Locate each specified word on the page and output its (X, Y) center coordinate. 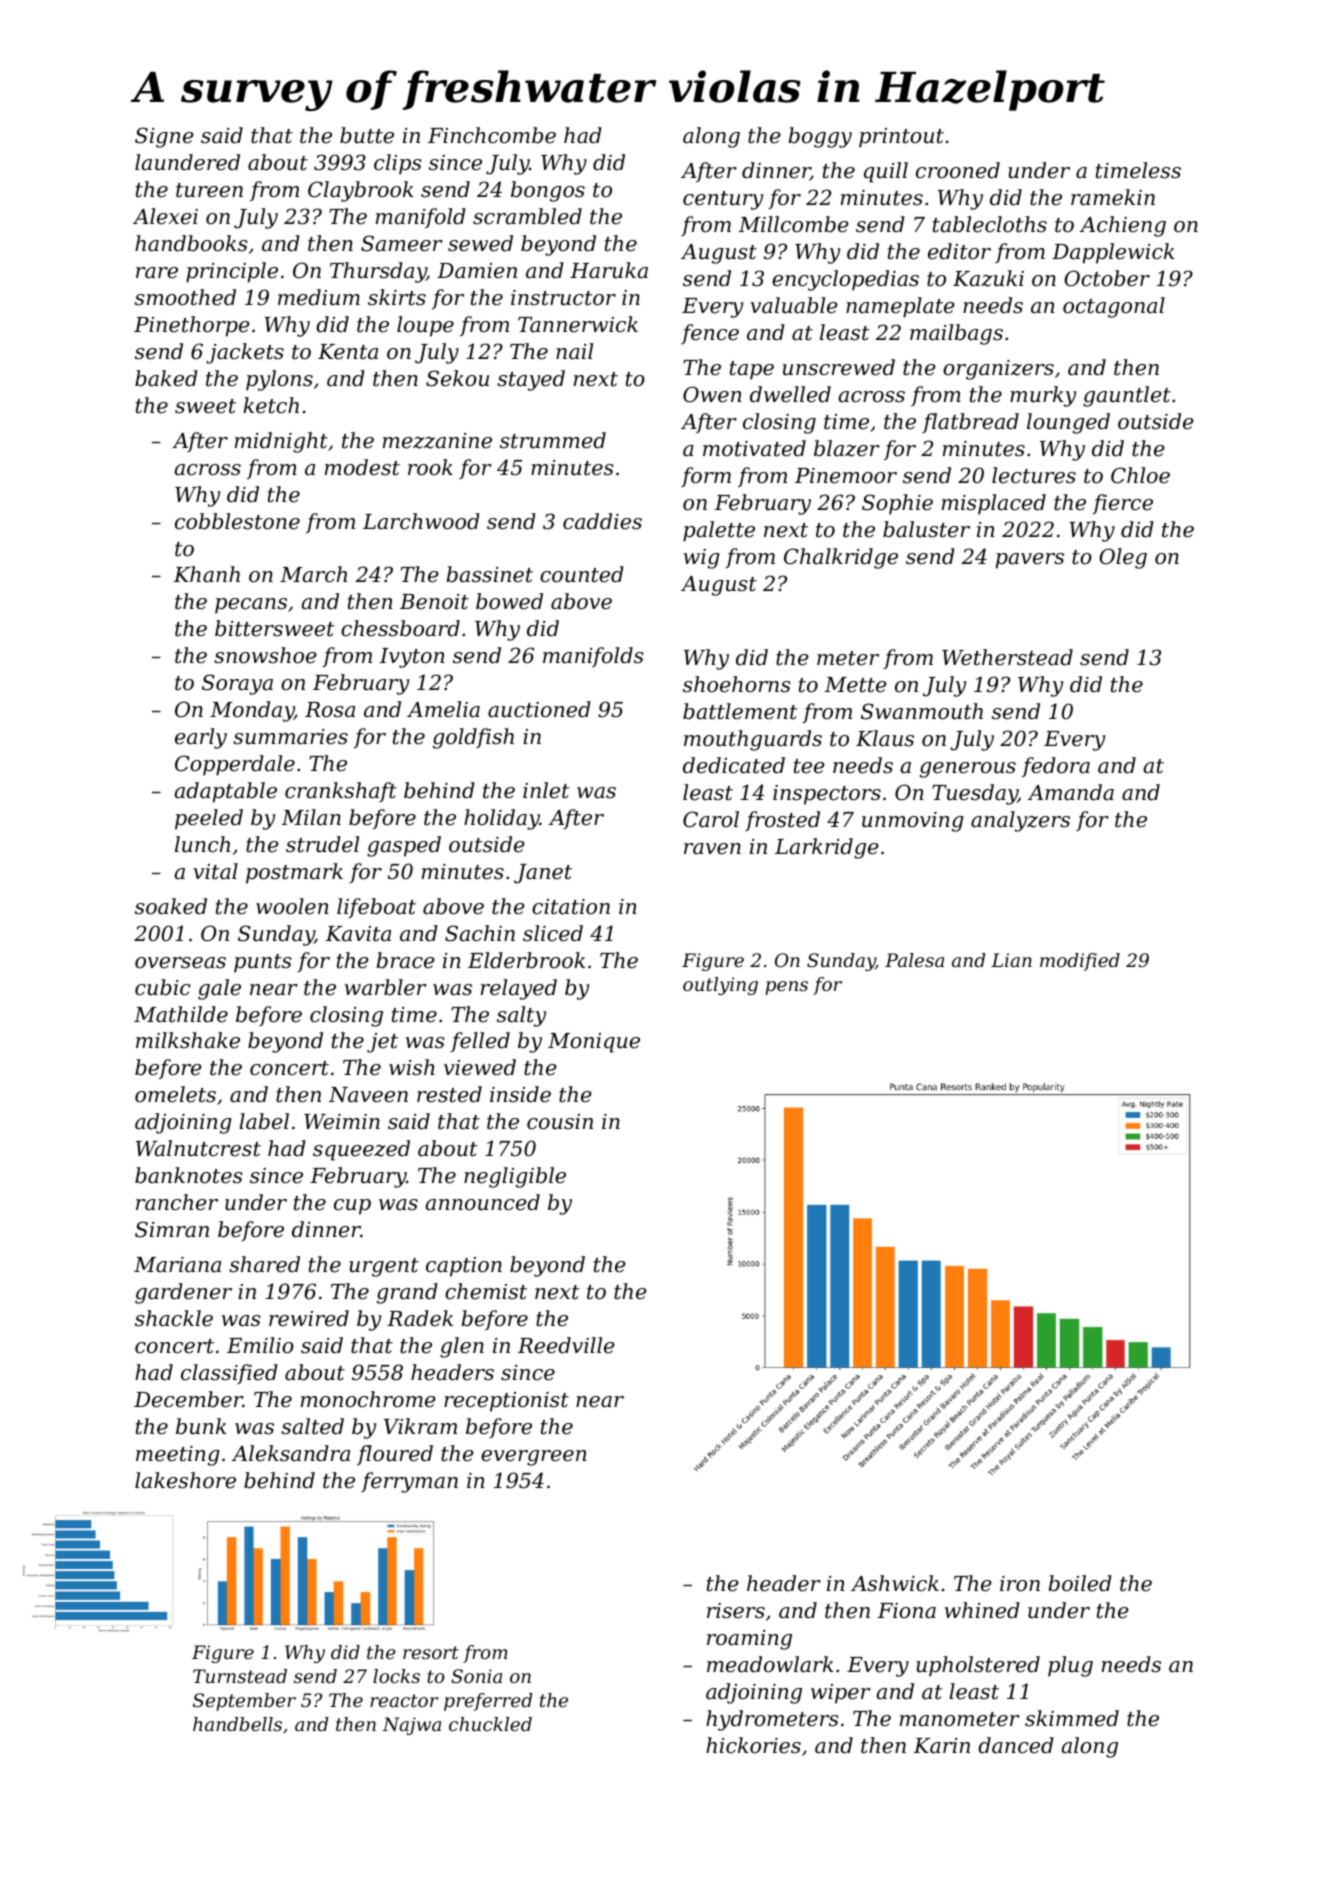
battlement (740, 711)
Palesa (914, 960)
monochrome (368, 1399)
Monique (594, 1043)
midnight (281, 442)
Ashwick (895, 1583)
